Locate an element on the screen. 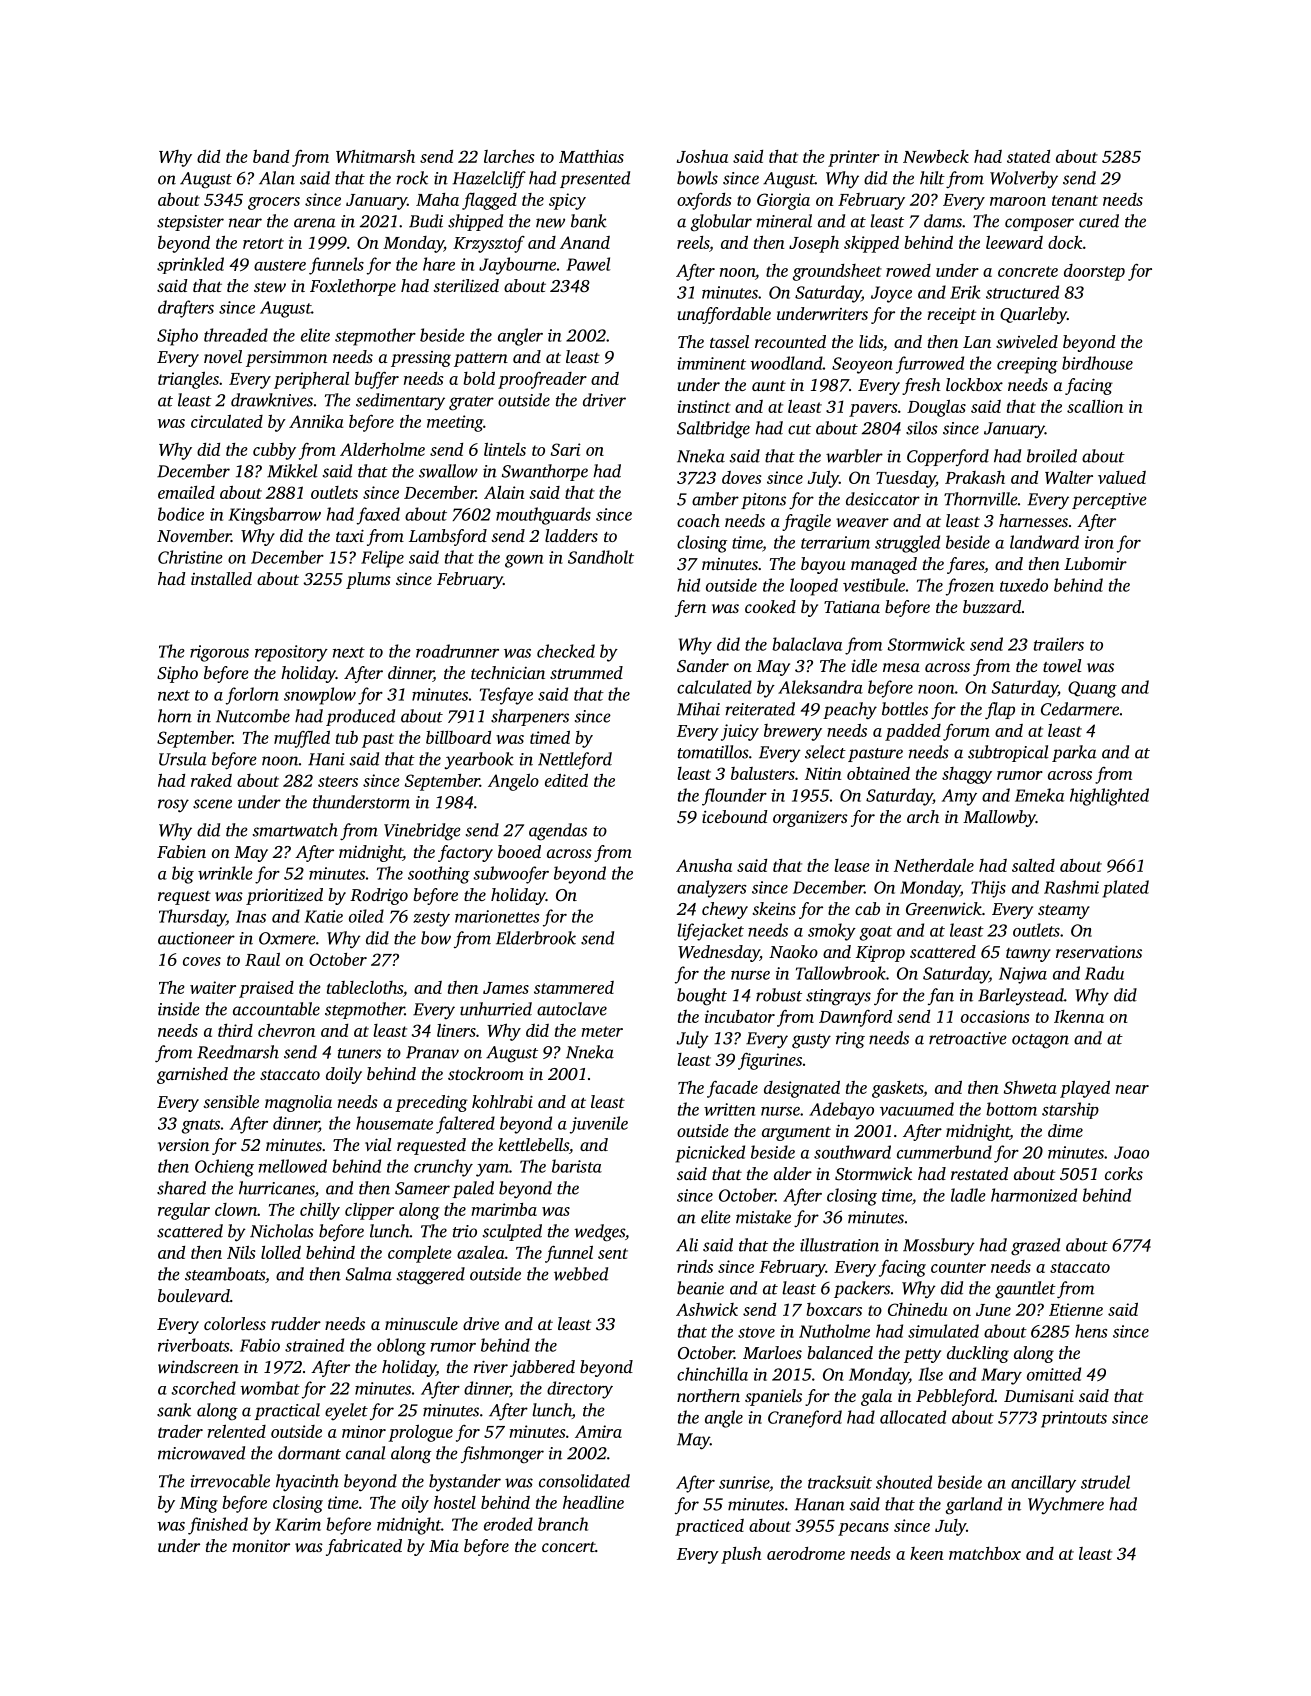  prologue is located at coordinates (420, 1433).
